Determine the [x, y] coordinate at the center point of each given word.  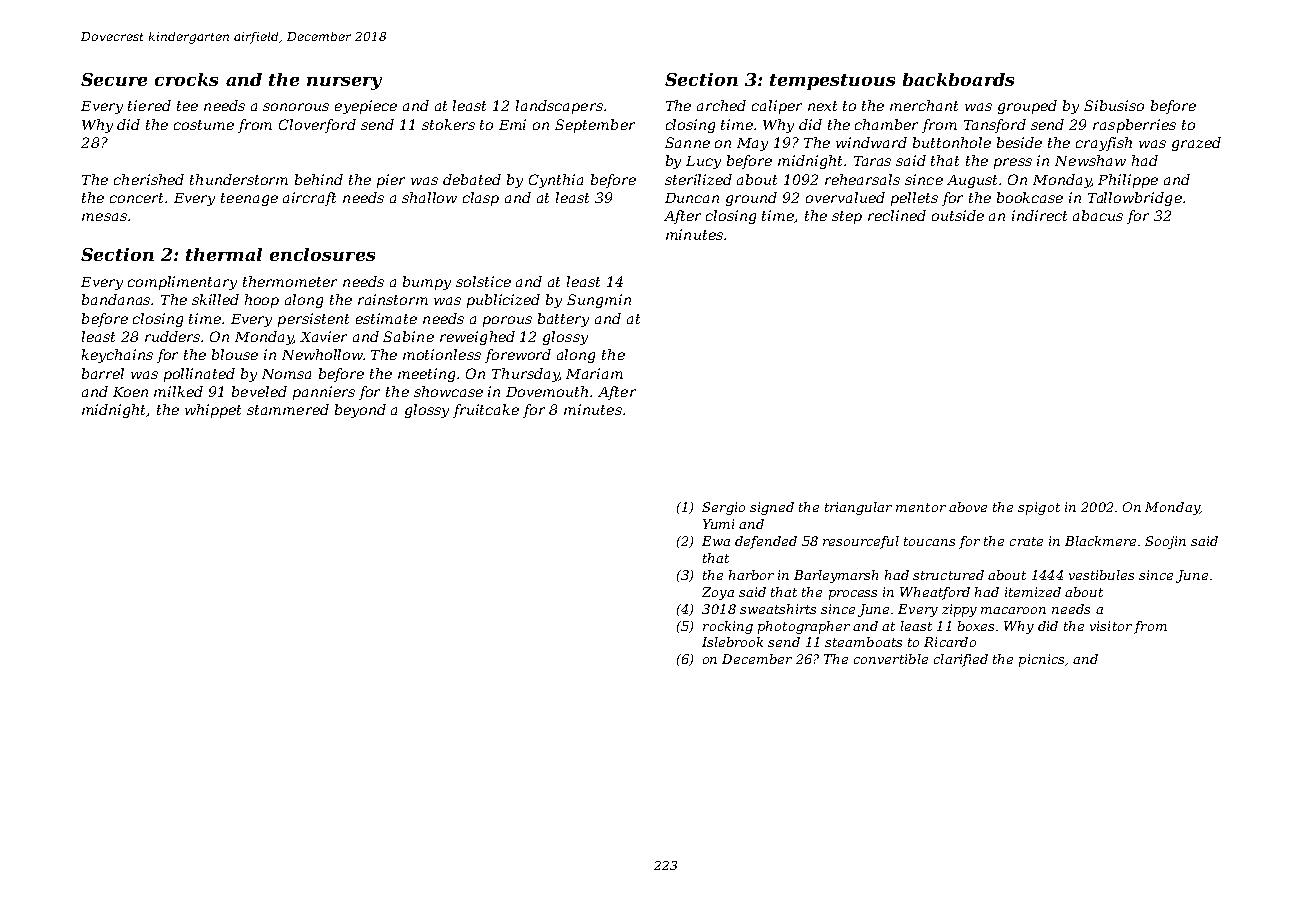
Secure [114, 79]
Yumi [718, 524]
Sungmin [599, 301]
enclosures [322, 254]
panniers [324, 393]
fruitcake [486, 411]
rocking [728, 627]
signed [772, 508]
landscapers [559, 107]
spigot [1039, 508]
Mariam [594, 373]
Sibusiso [1114, 105]
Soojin [1165, 542]
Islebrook [732, 642]
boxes [976, 626]
